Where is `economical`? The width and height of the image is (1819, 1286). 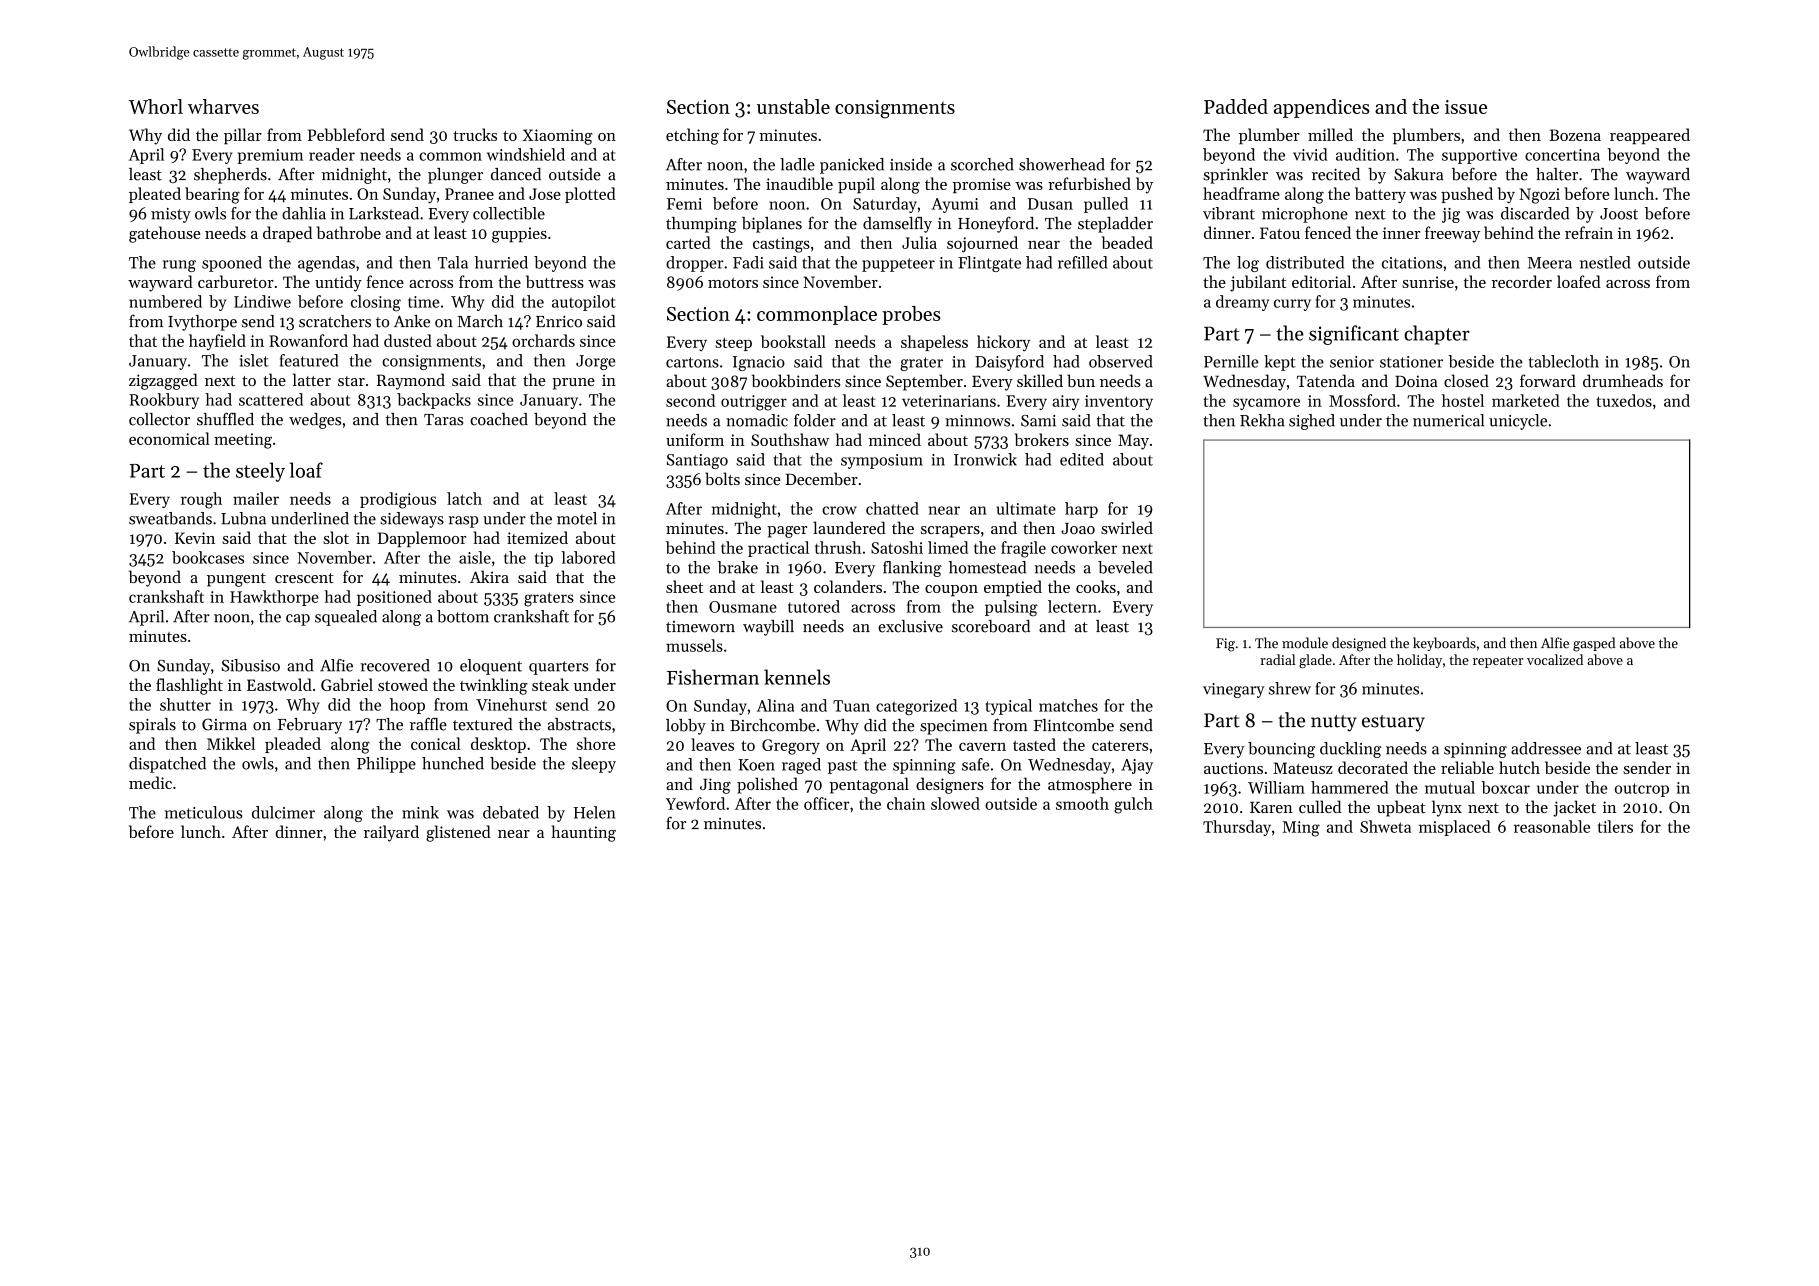
economical is located at coordinates (169, 438).
